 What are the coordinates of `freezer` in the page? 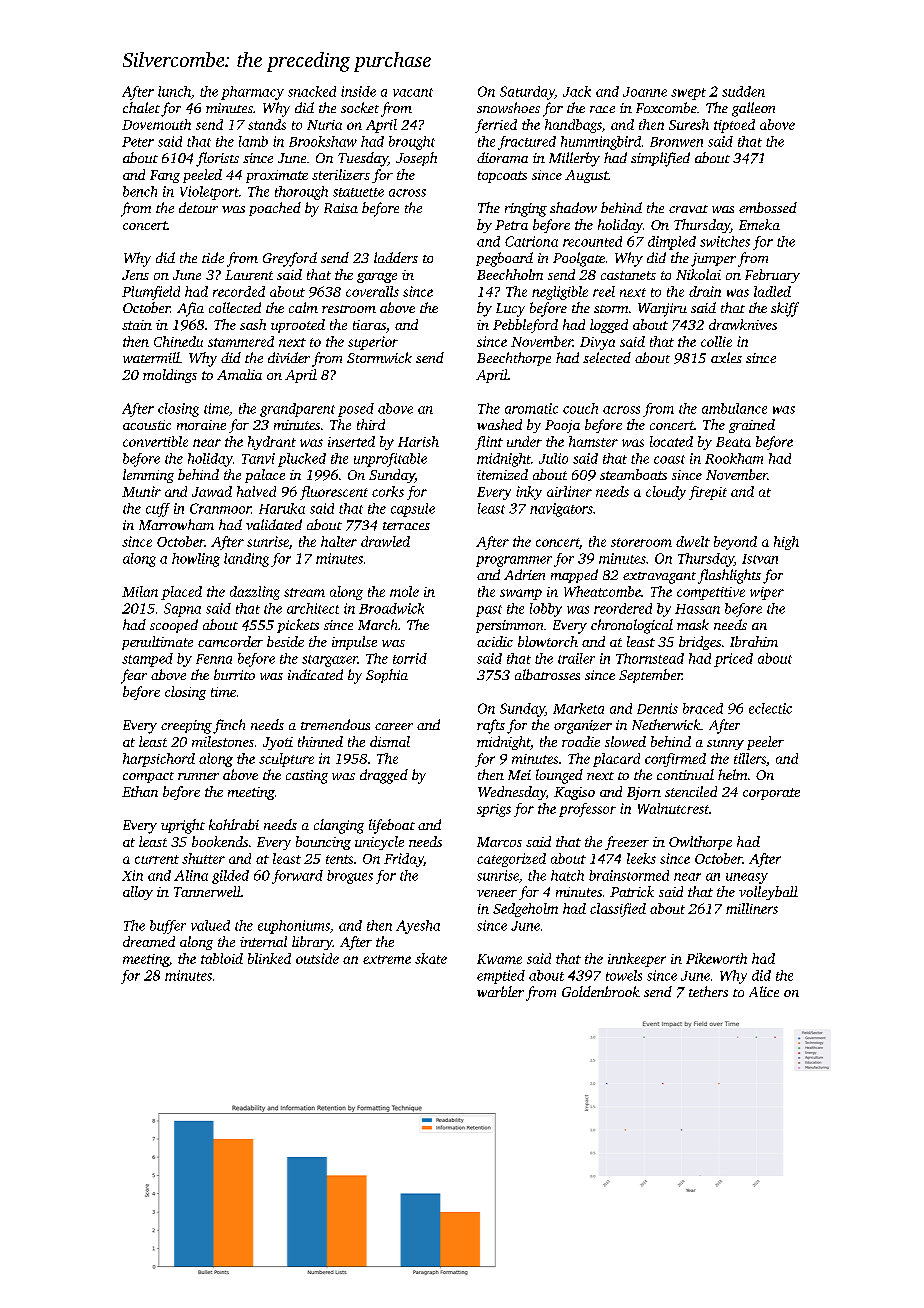 It's located at (627, 843).
